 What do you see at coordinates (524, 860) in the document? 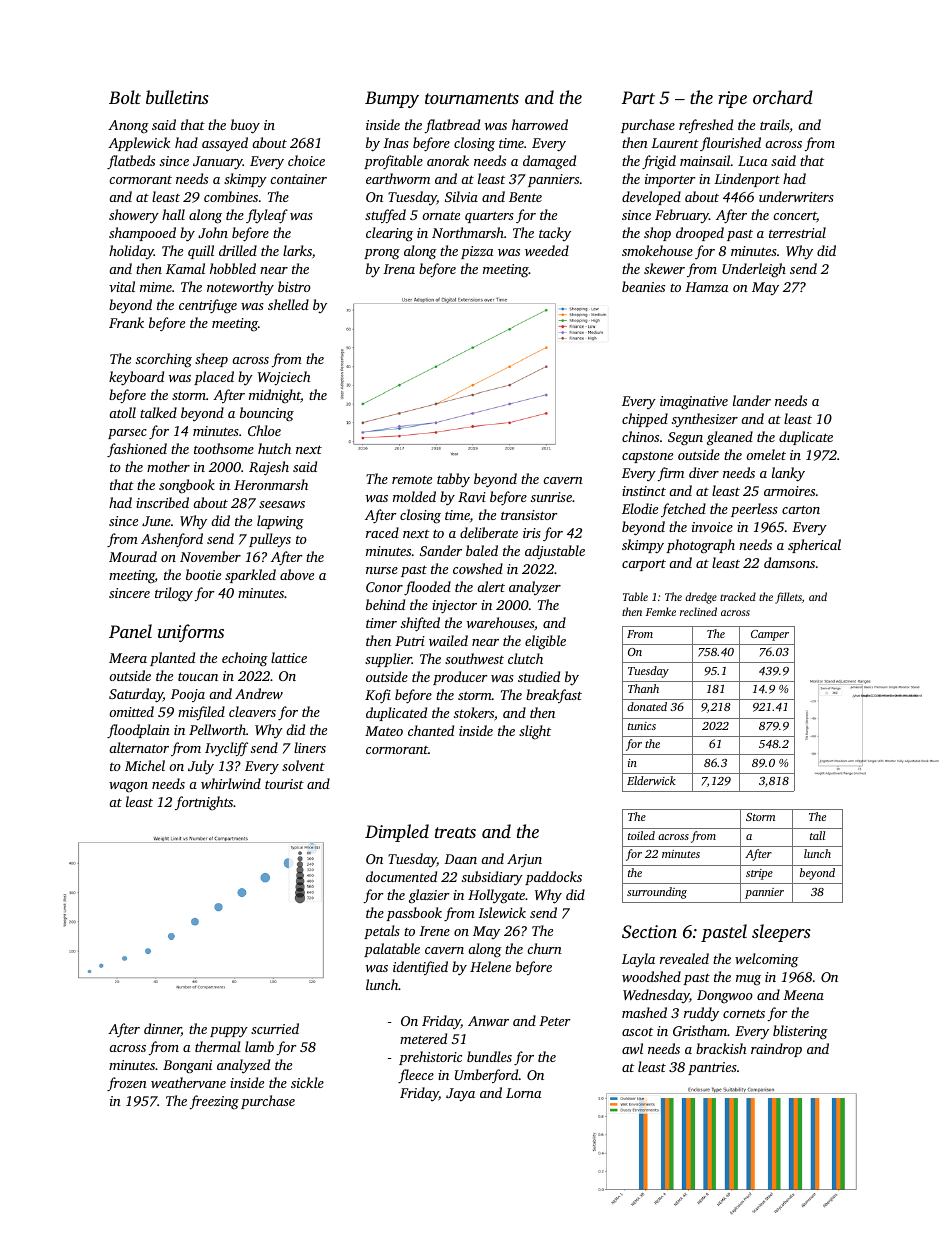
I see `Arjun` at bounding box center [524, 860].
